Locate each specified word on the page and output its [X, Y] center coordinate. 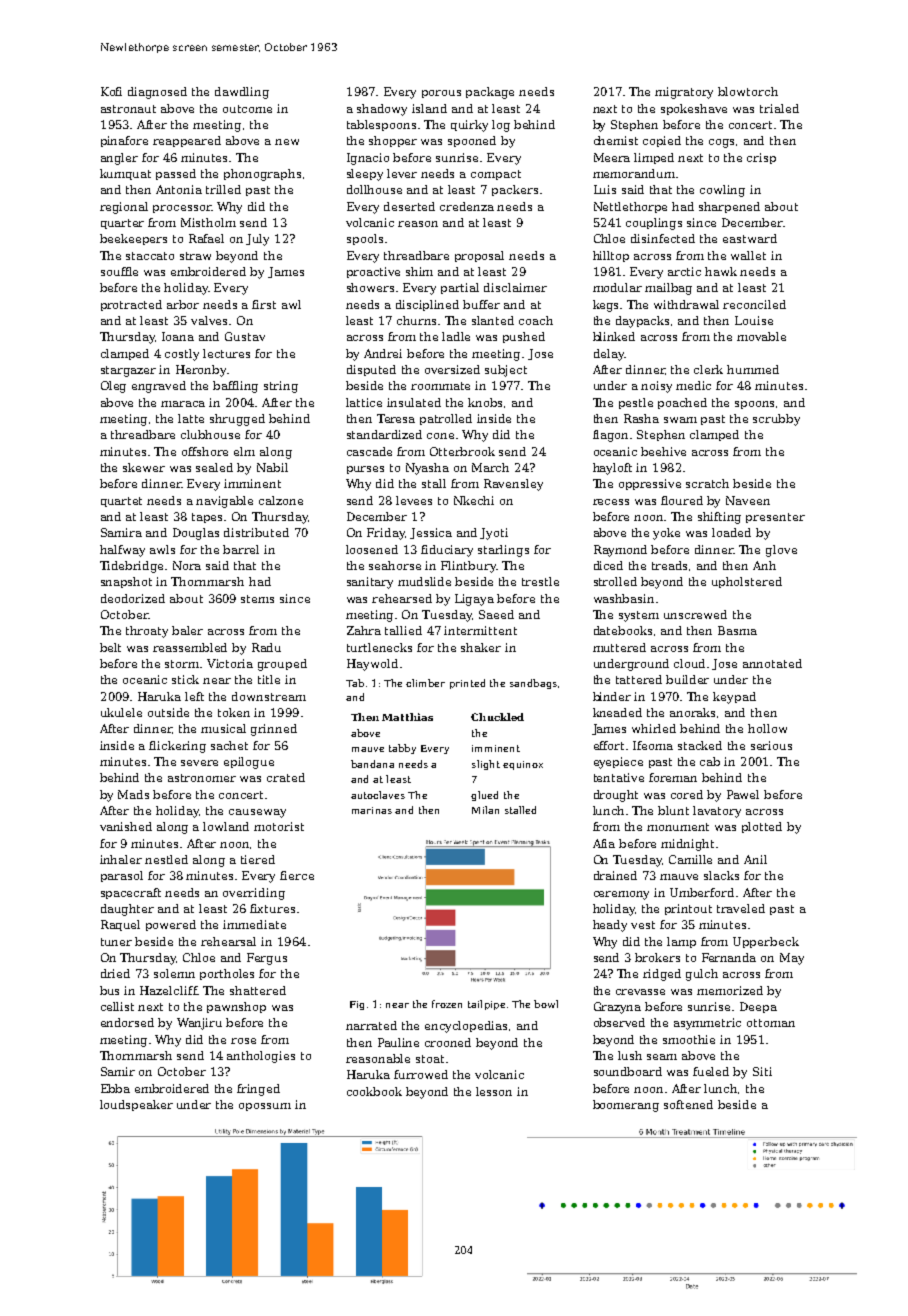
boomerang [626, 1106]
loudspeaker [136, 1105]
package [490, 93]
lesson [494, 1091]
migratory [684, 93]
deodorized [133, 598]
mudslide [424, 581]
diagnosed [157, 93]
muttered [619, 647]
